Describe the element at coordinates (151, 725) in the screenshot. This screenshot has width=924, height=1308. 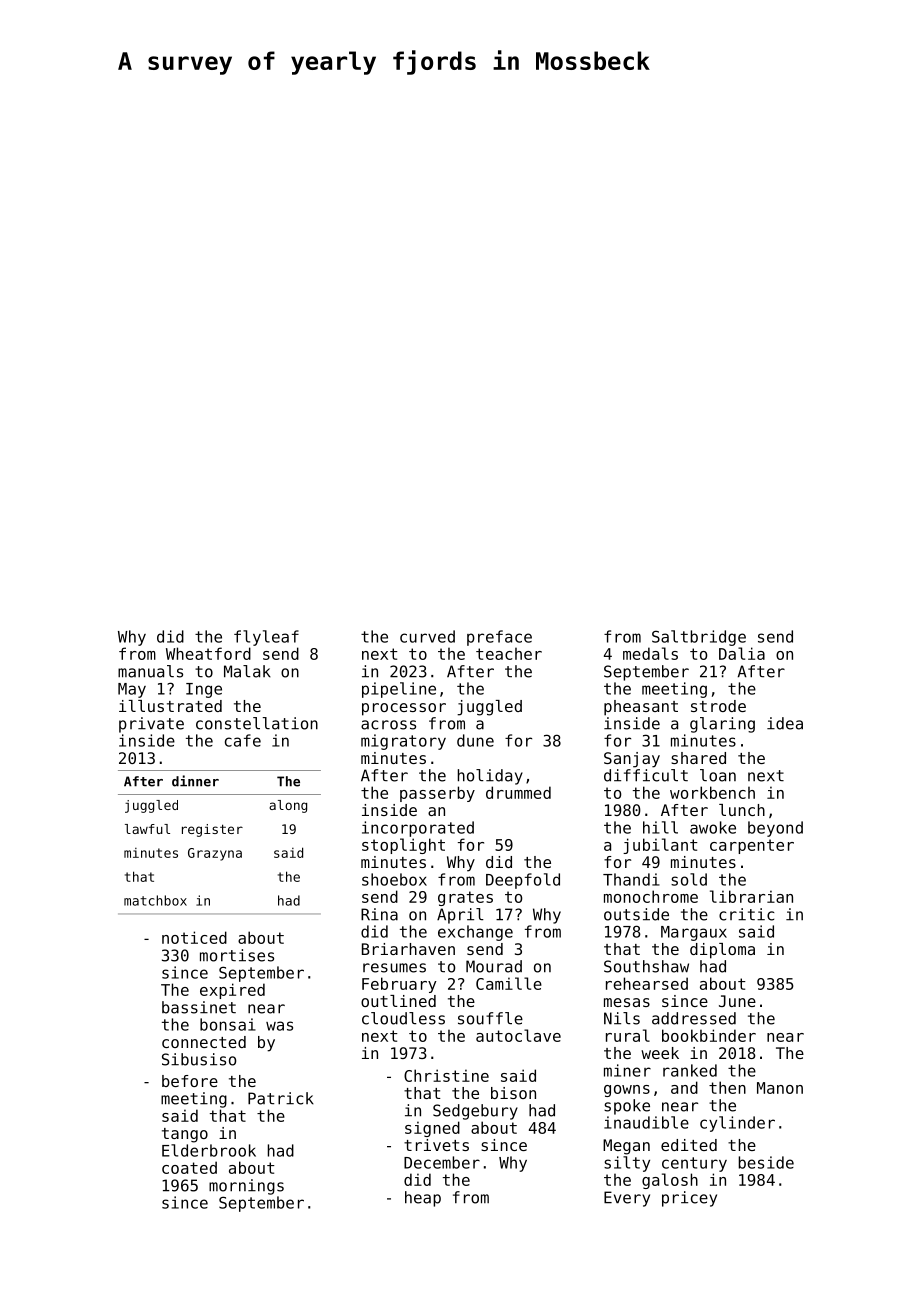
I see `private` at that location.
